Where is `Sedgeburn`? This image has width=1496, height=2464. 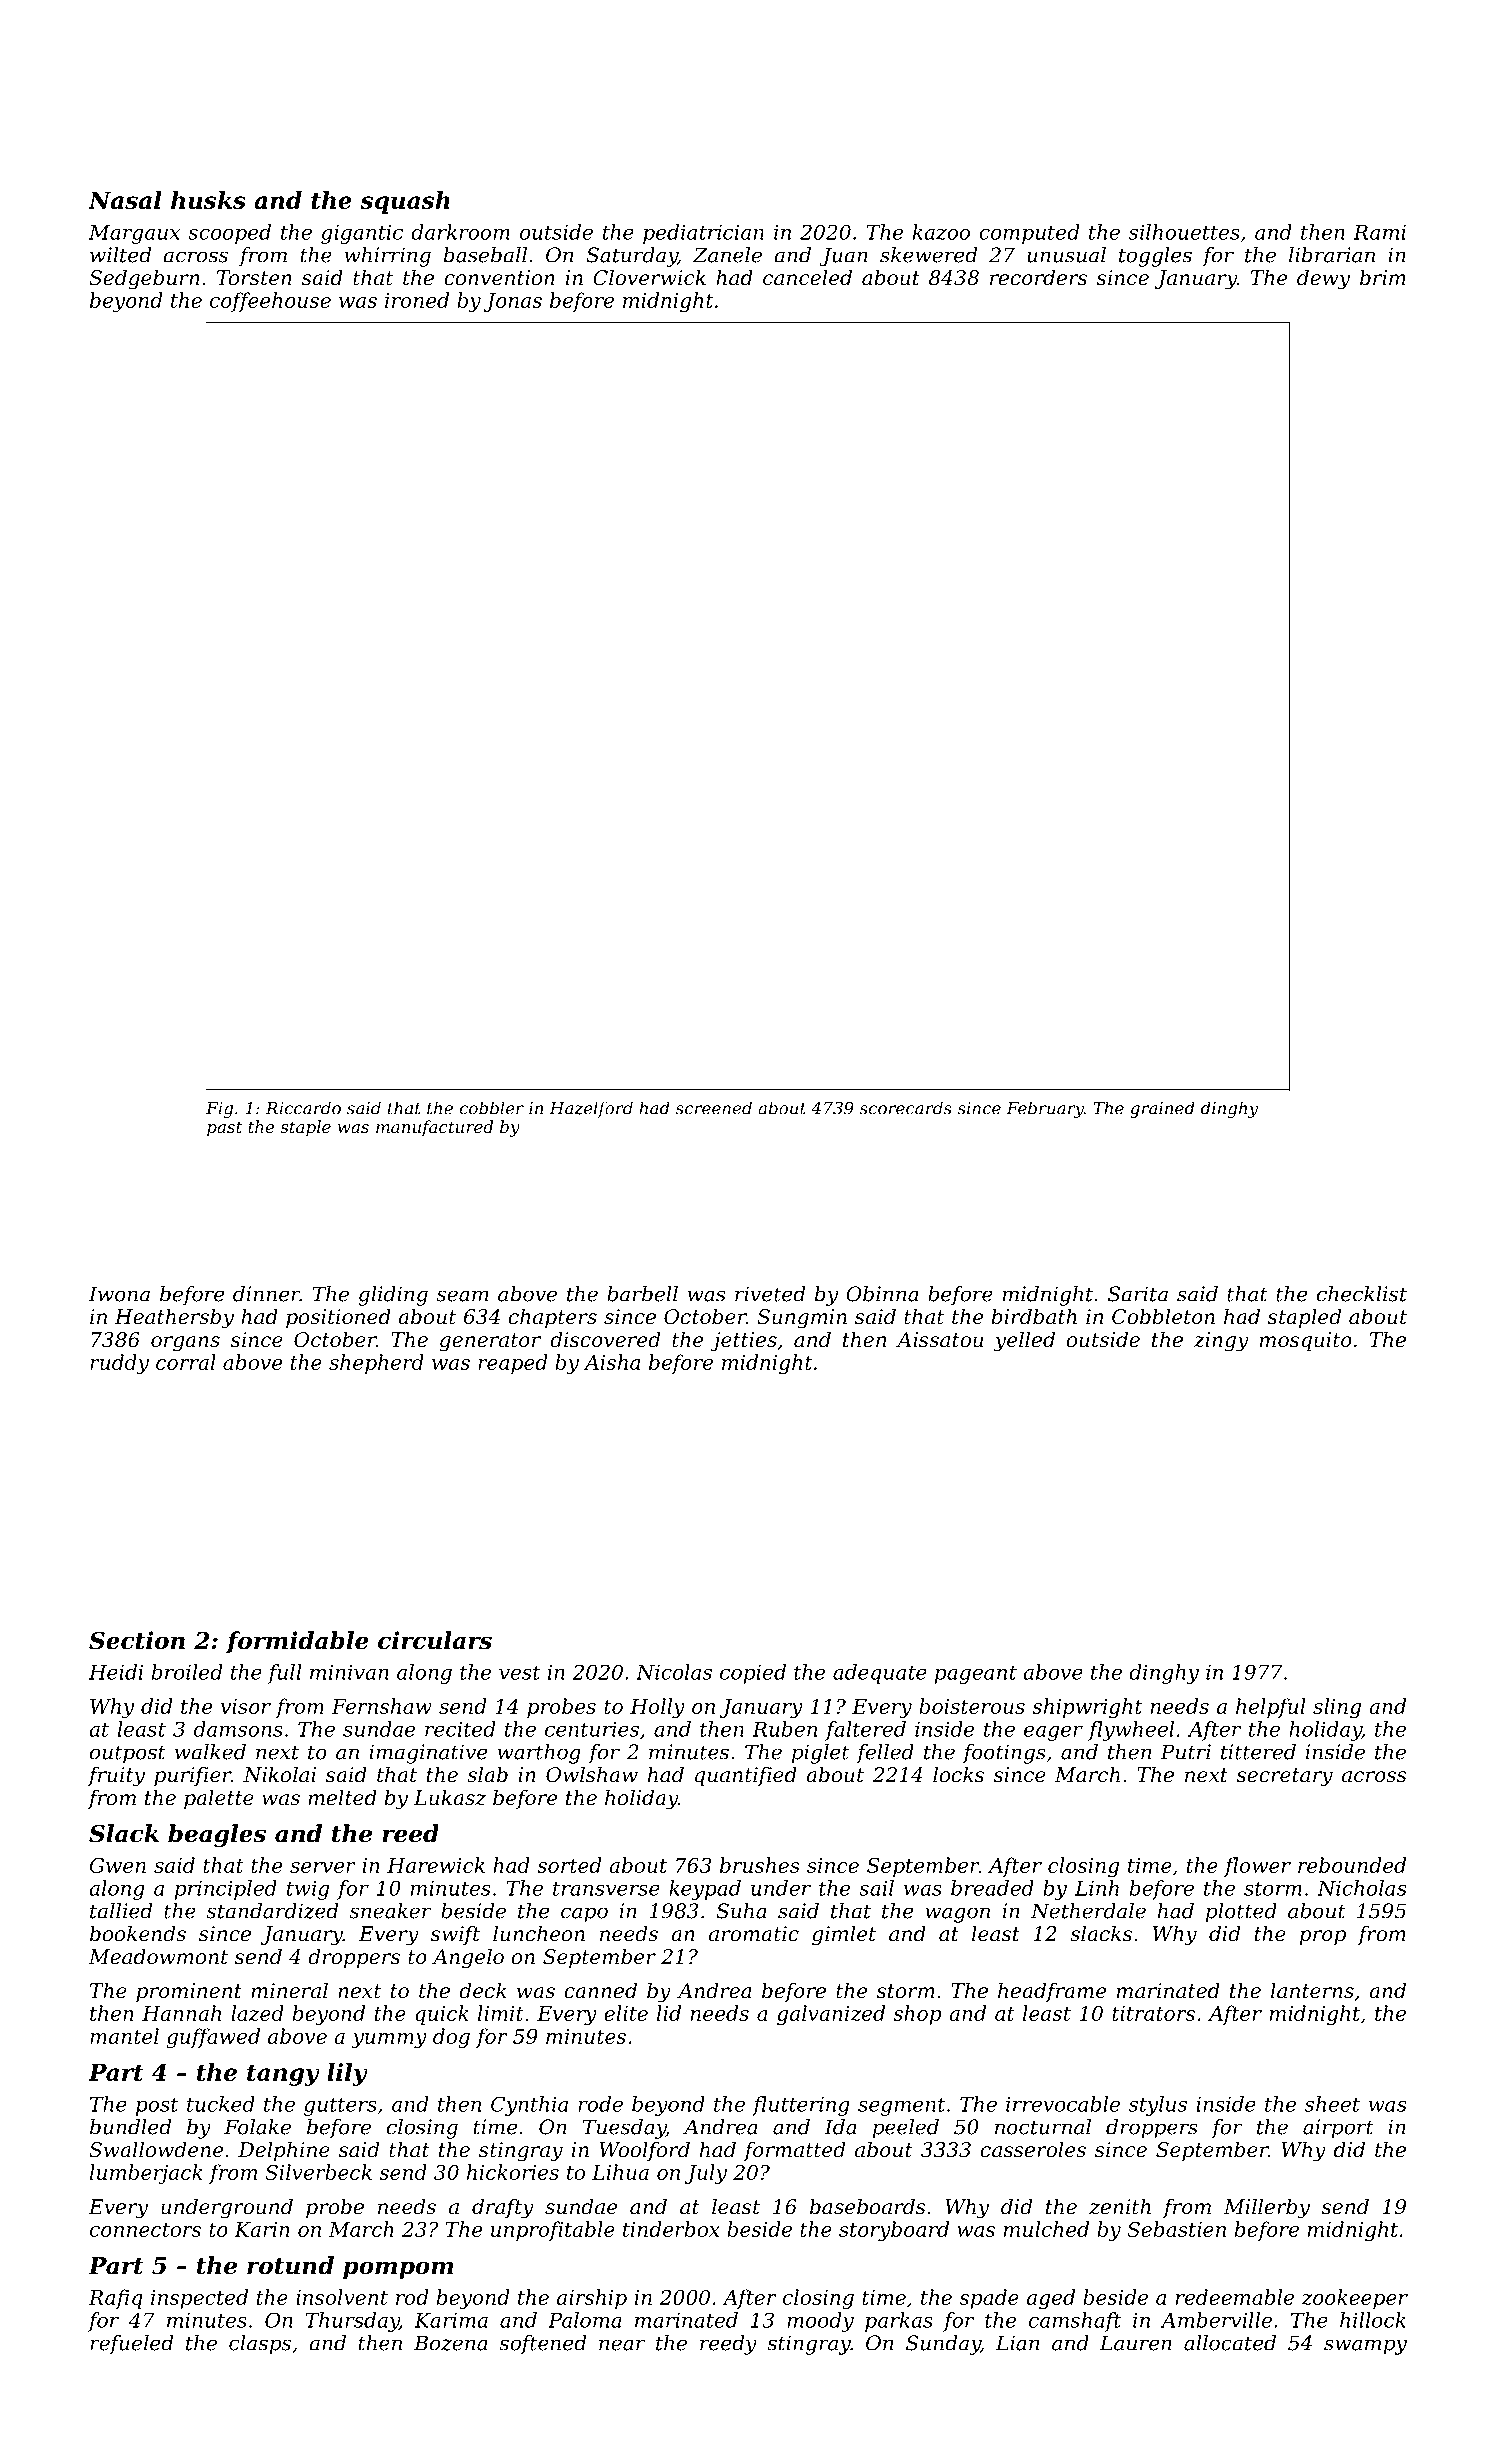 Sedgeburn is located at coordinates (144, 279).
